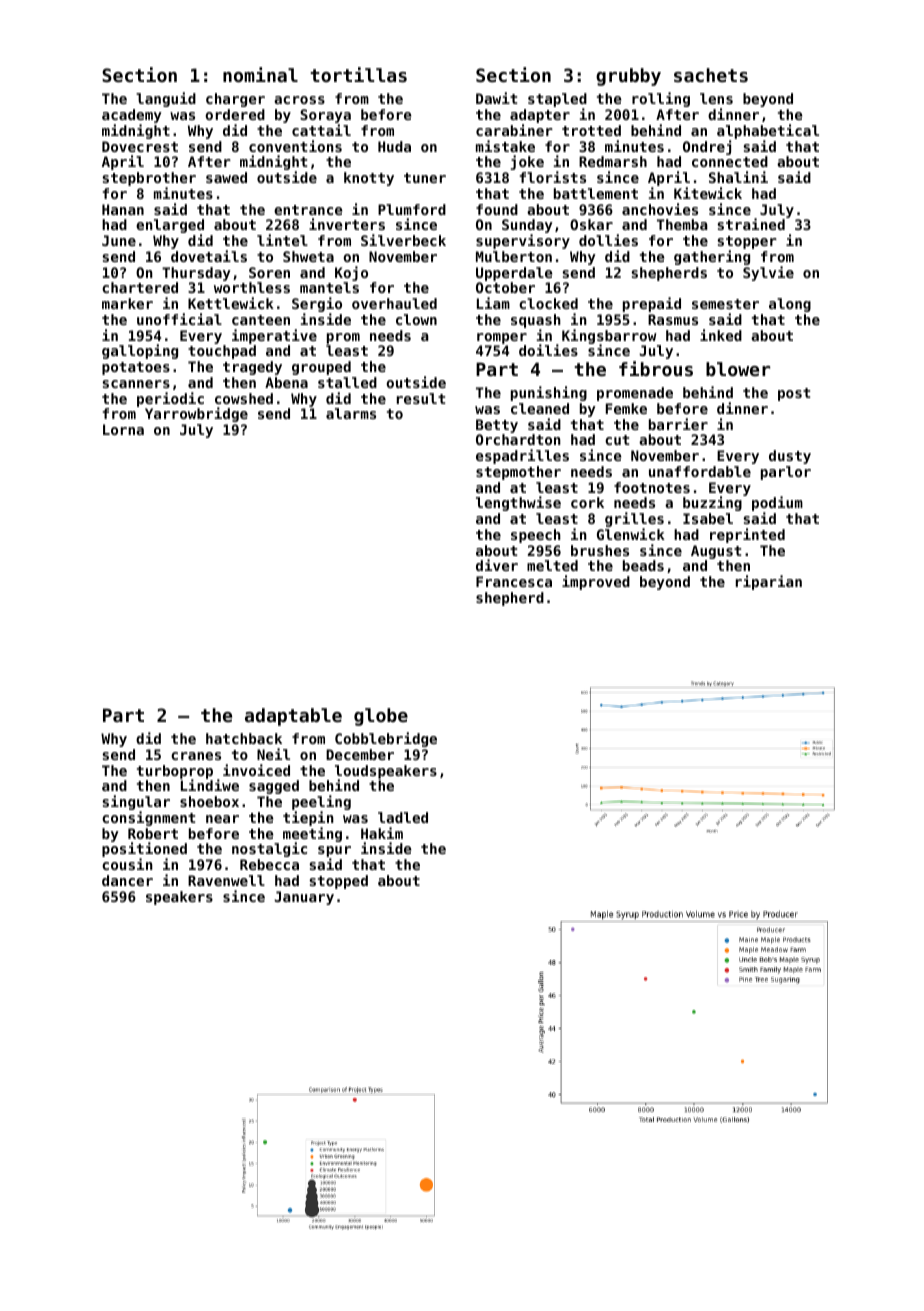 This page has height=1311, width=924. What do you see at coordinates (123, 429) in the page?
I see `Lorna` at bounding box center [123, 429].
